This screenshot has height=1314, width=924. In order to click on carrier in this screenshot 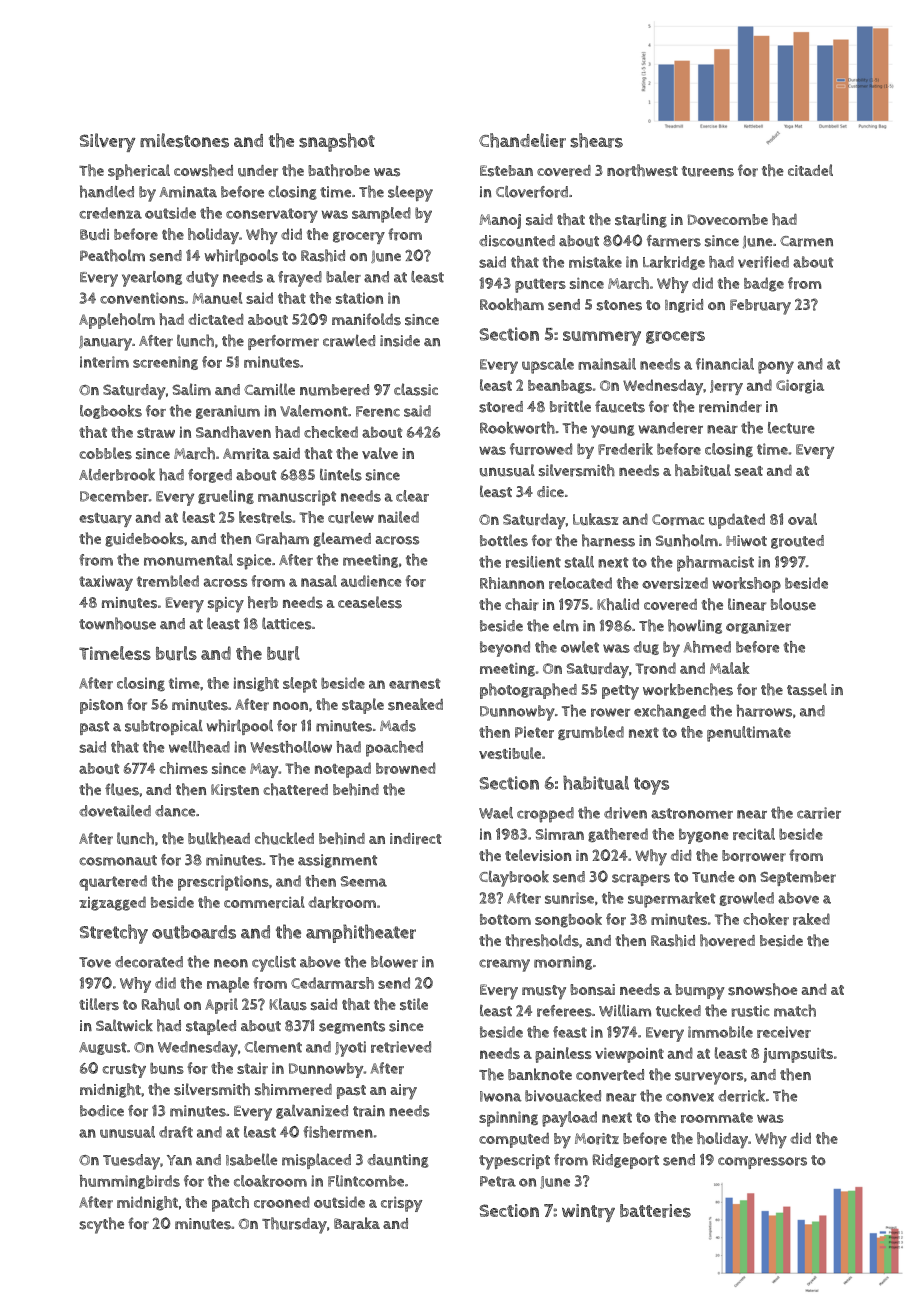, I will do `click(819, 813)`.
